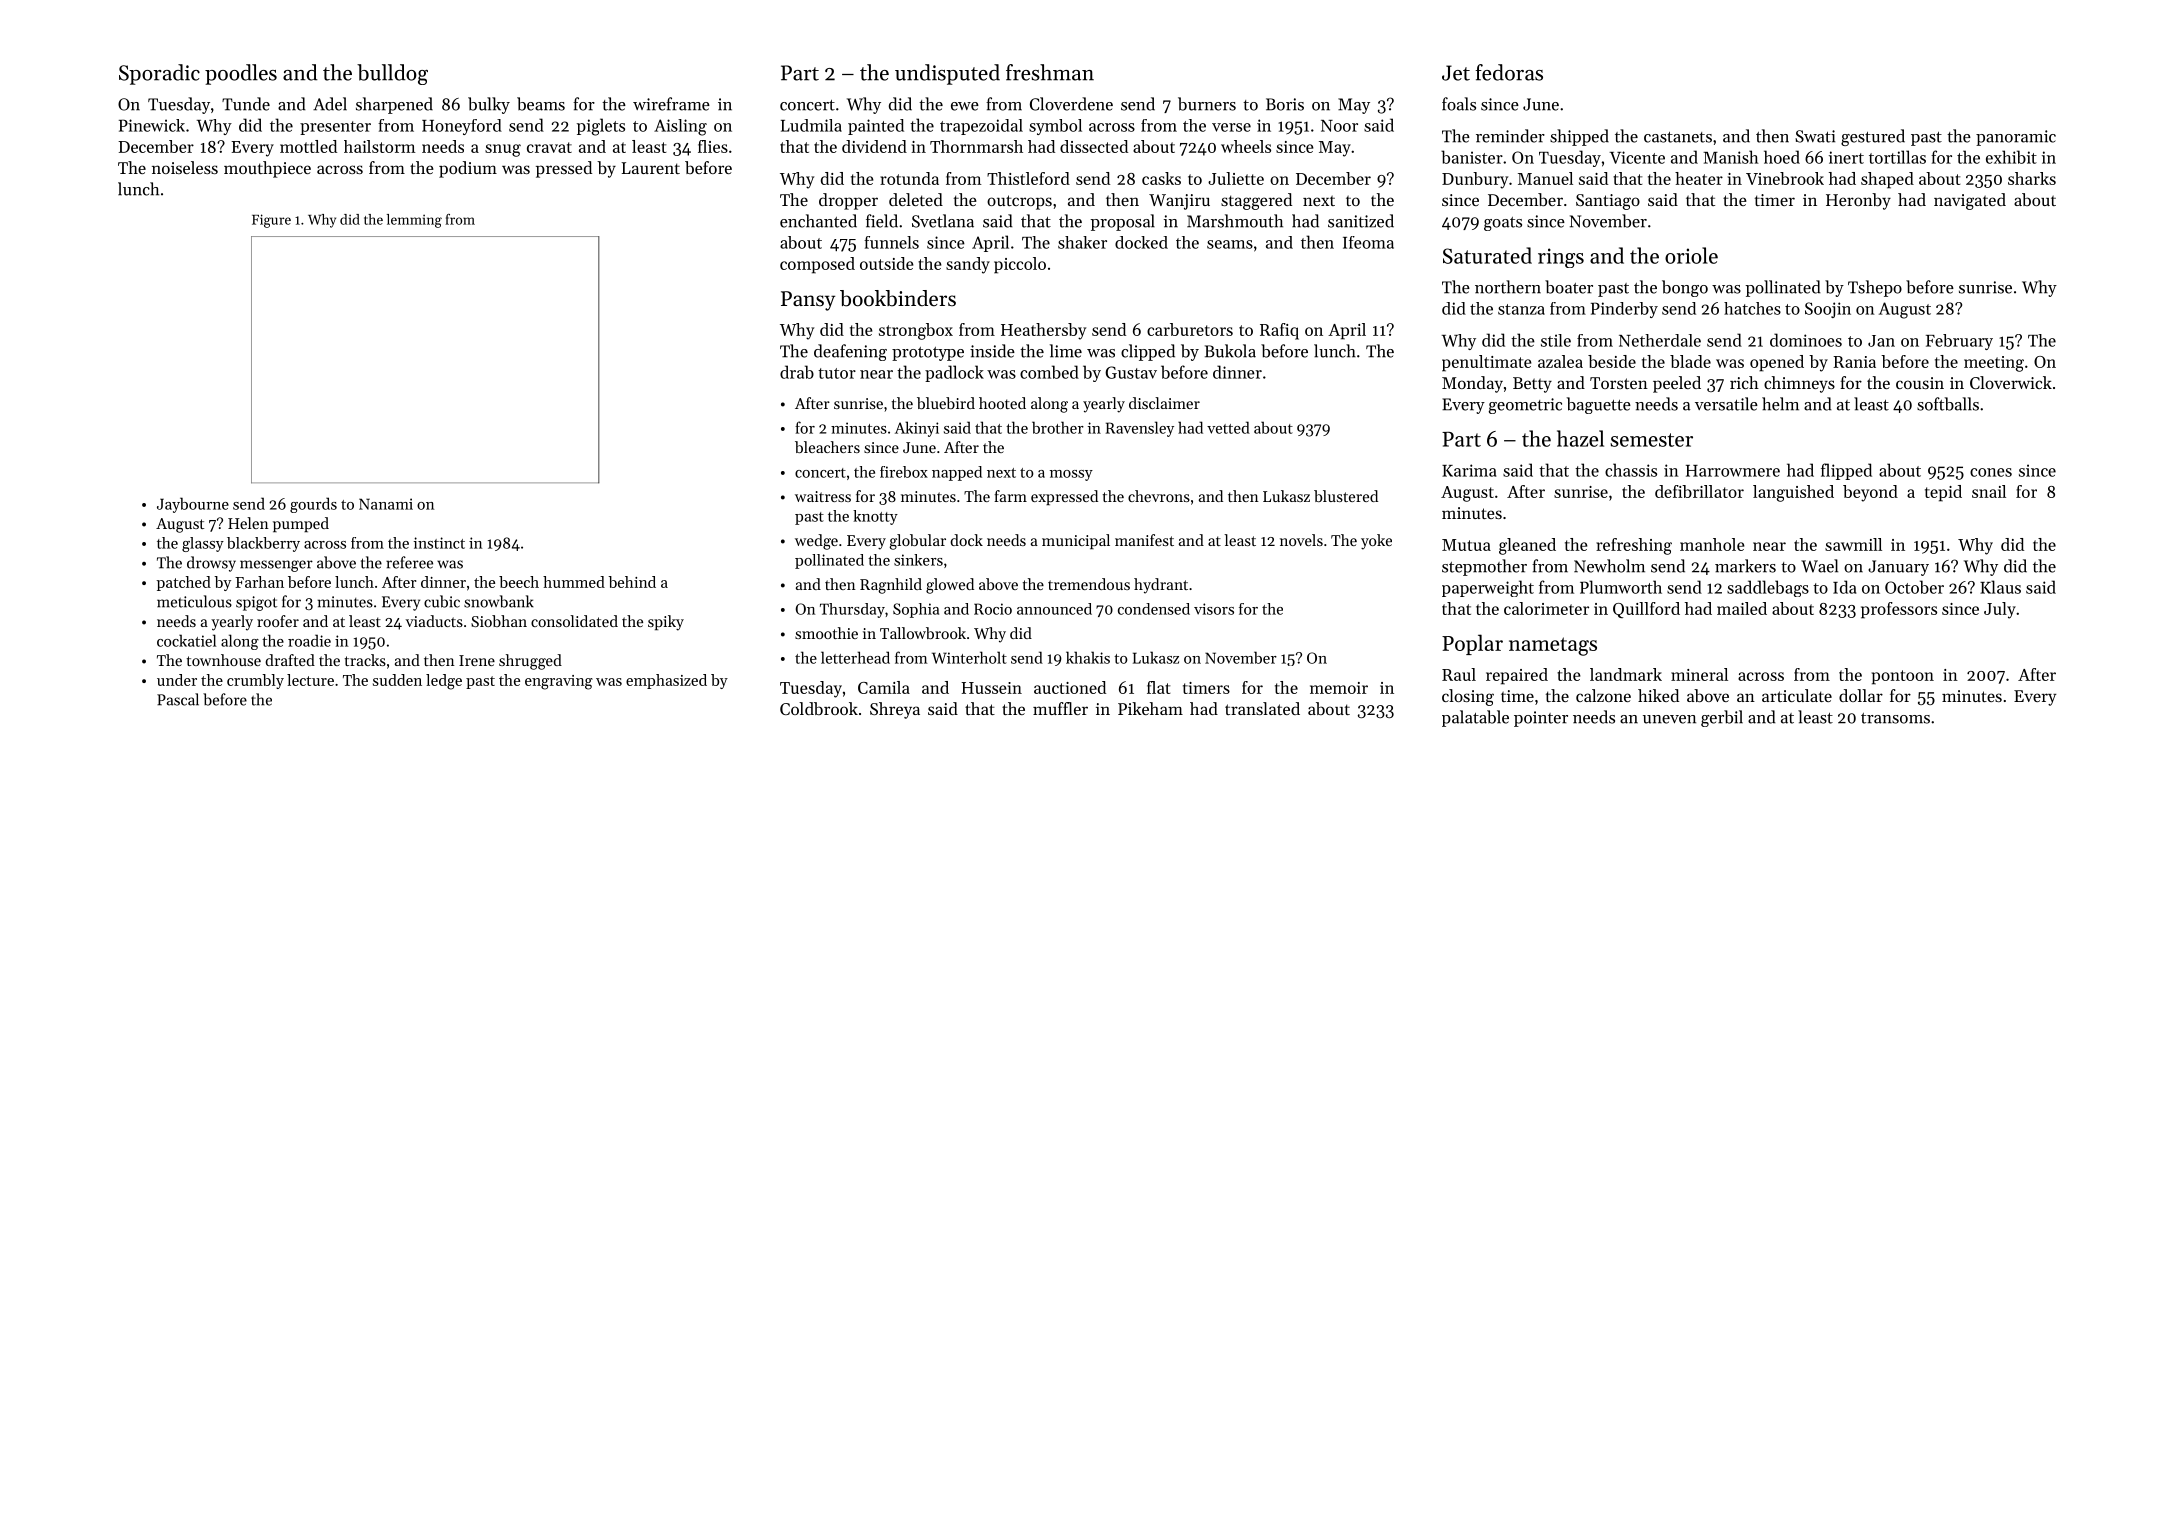  I want to click on ledge, so click(444, 682).
